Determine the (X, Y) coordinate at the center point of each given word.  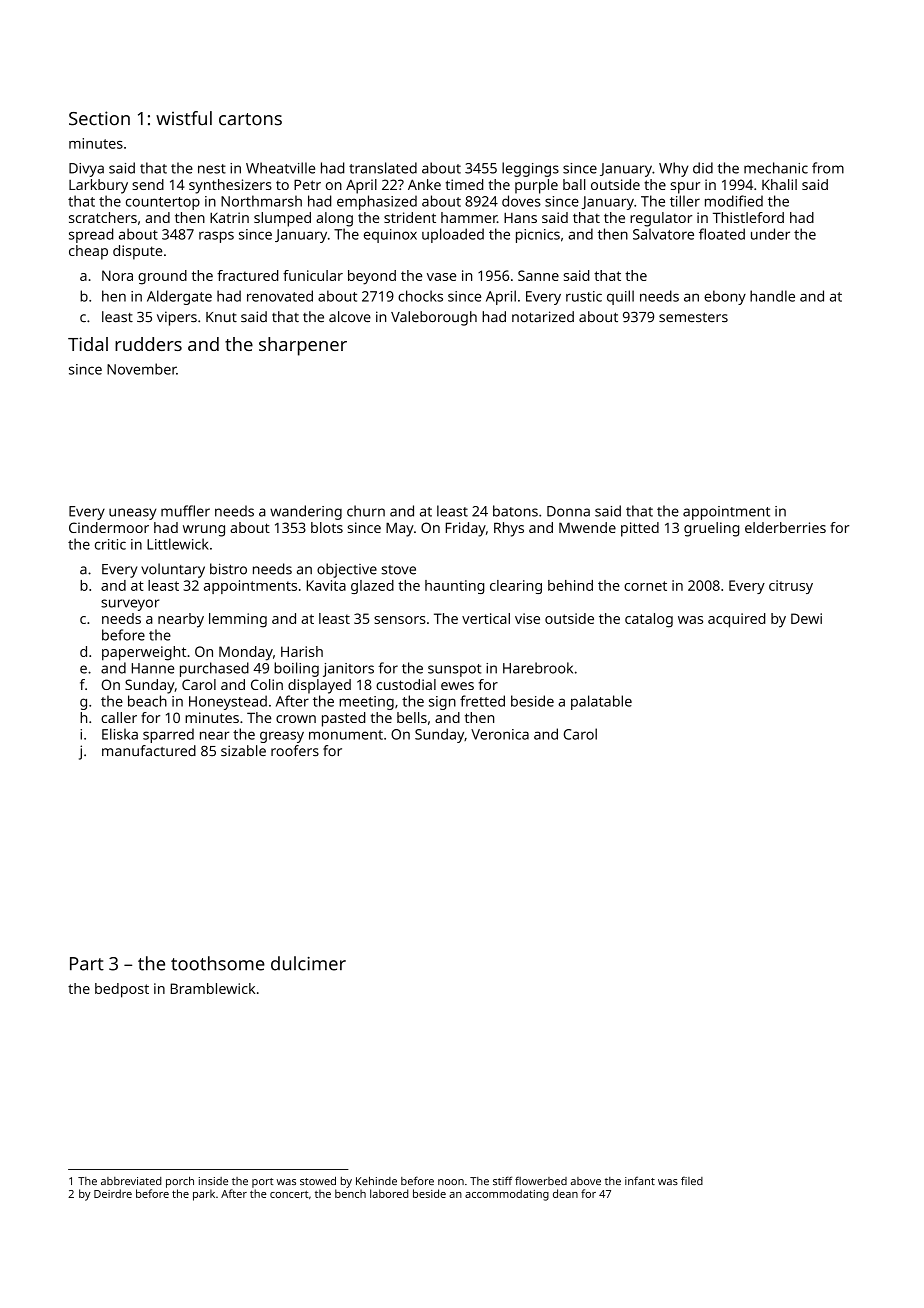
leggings (530, 169)
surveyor (130, 605)
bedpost (122, 990)
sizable (243, 751)
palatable (601, 702)
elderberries (785, 527)
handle (772, 296)
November (141, 369)
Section (99, 118)
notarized (543, 316)
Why (674, 169)
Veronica (500, 734)
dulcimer (308, 963)
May (400, 529)
